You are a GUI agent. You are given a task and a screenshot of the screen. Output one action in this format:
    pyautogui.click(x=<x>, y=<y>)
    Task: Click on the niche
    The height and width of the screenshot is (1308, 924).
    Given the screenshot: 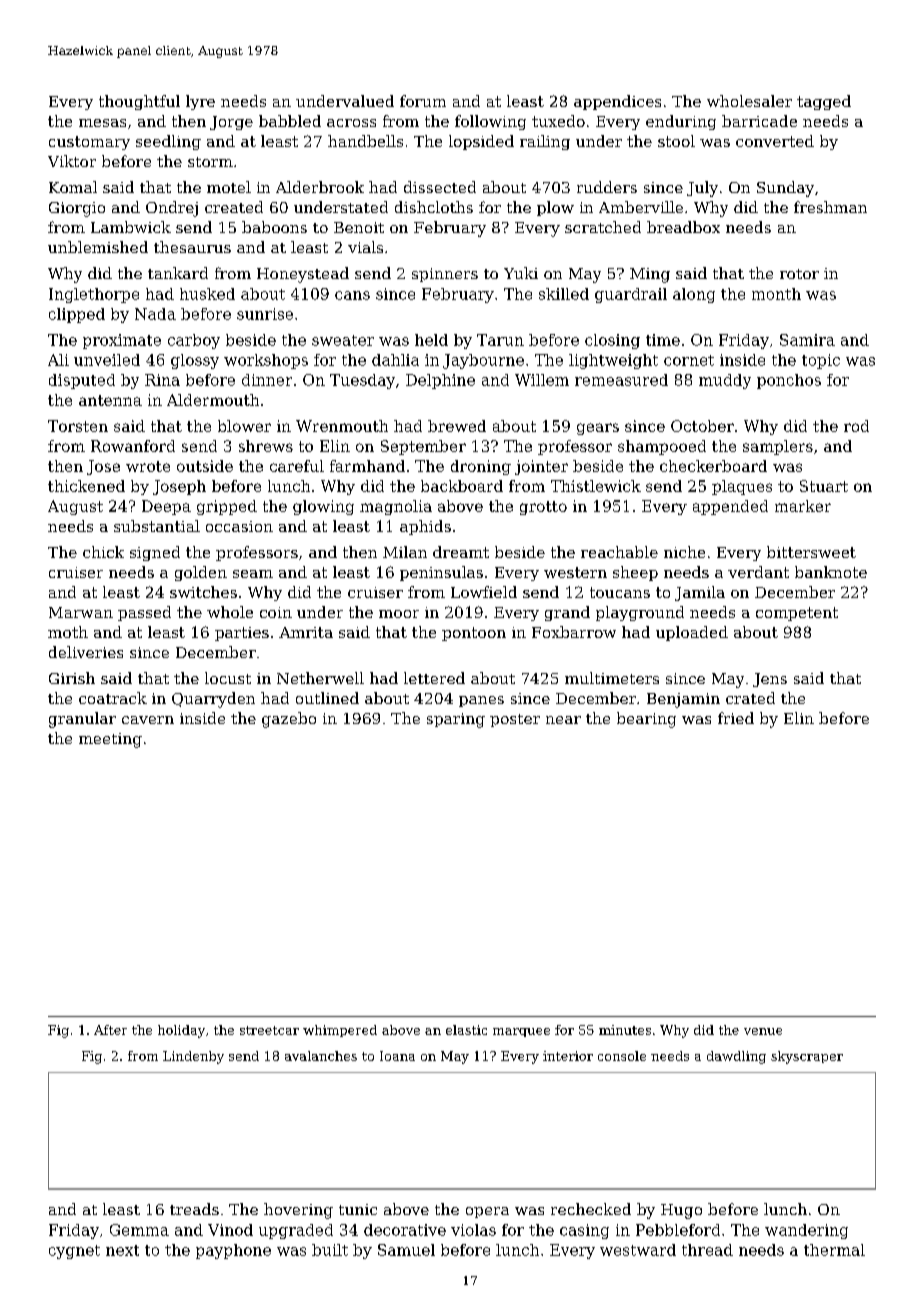 What is the action you would take?
    pyautogui.click(x=684, y=552)
